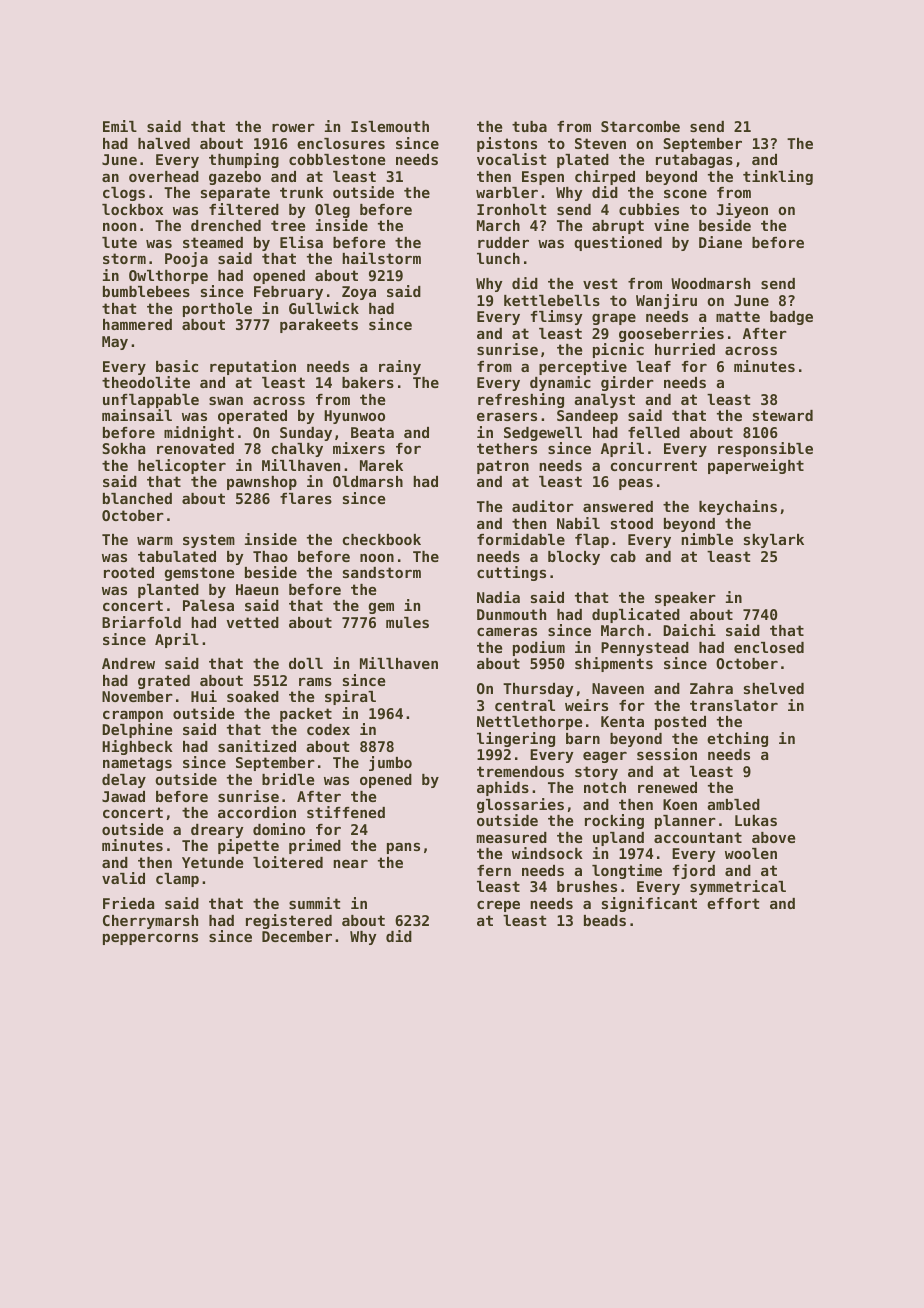  Describe the element at coordinates (649, 904) in the screenshot. I see `significant` at that location.
